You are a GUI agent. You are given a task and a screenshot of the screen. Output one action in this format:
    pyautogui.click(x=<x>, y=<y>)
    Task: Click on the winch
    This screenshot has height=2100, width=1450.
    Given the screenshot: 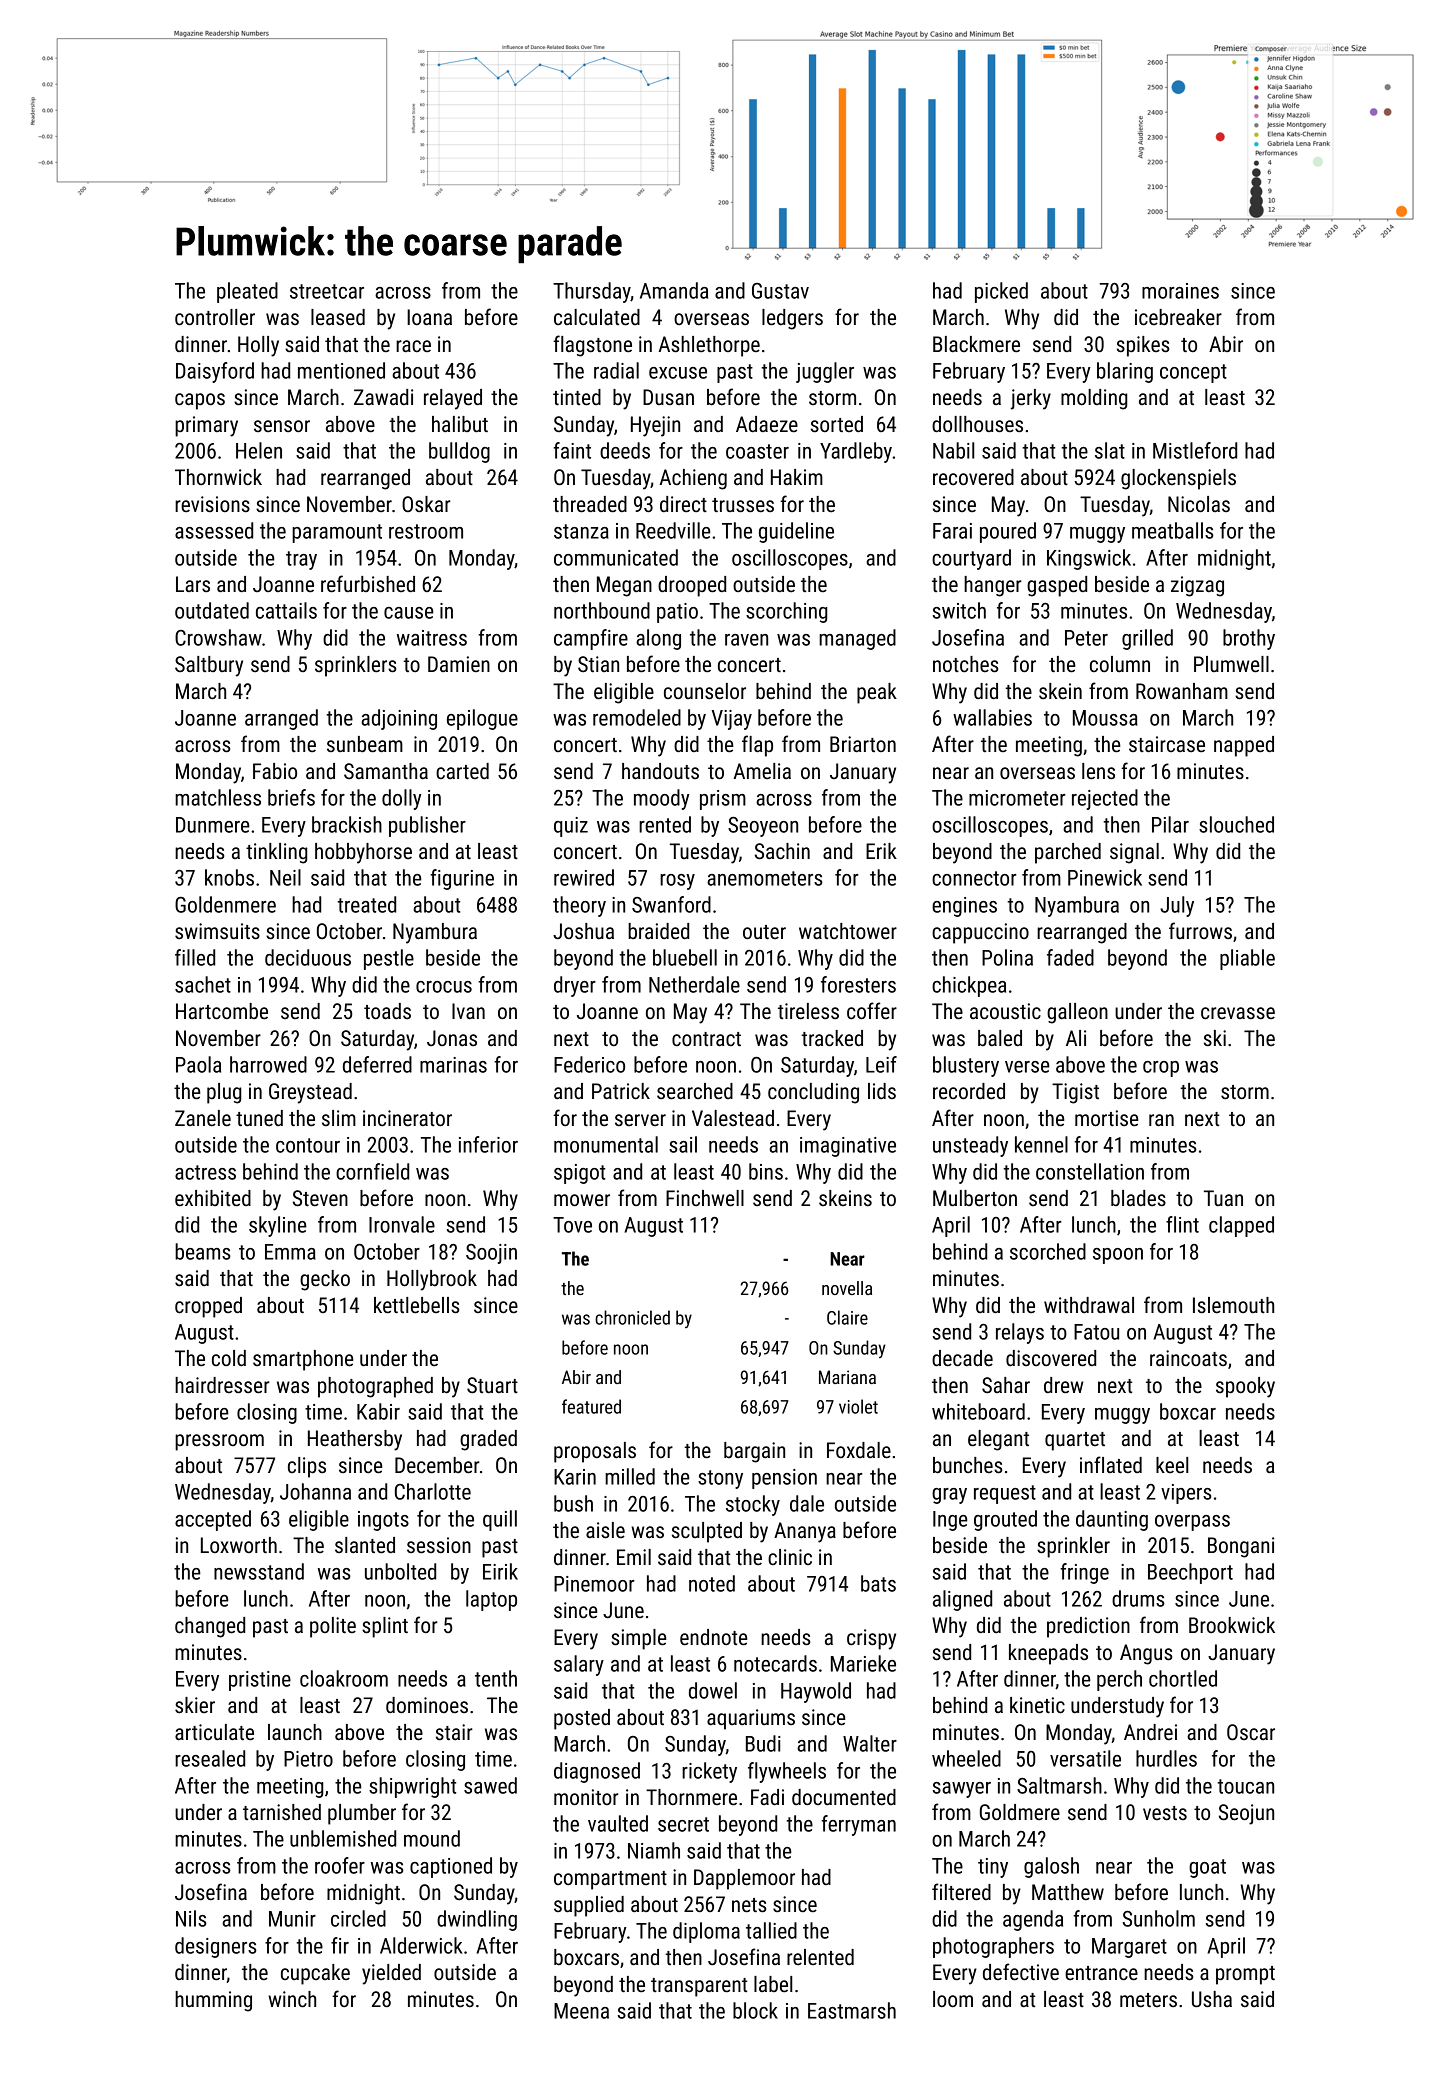 What is the action you would take?
    pyautogui.click(x=292, y=1999)
